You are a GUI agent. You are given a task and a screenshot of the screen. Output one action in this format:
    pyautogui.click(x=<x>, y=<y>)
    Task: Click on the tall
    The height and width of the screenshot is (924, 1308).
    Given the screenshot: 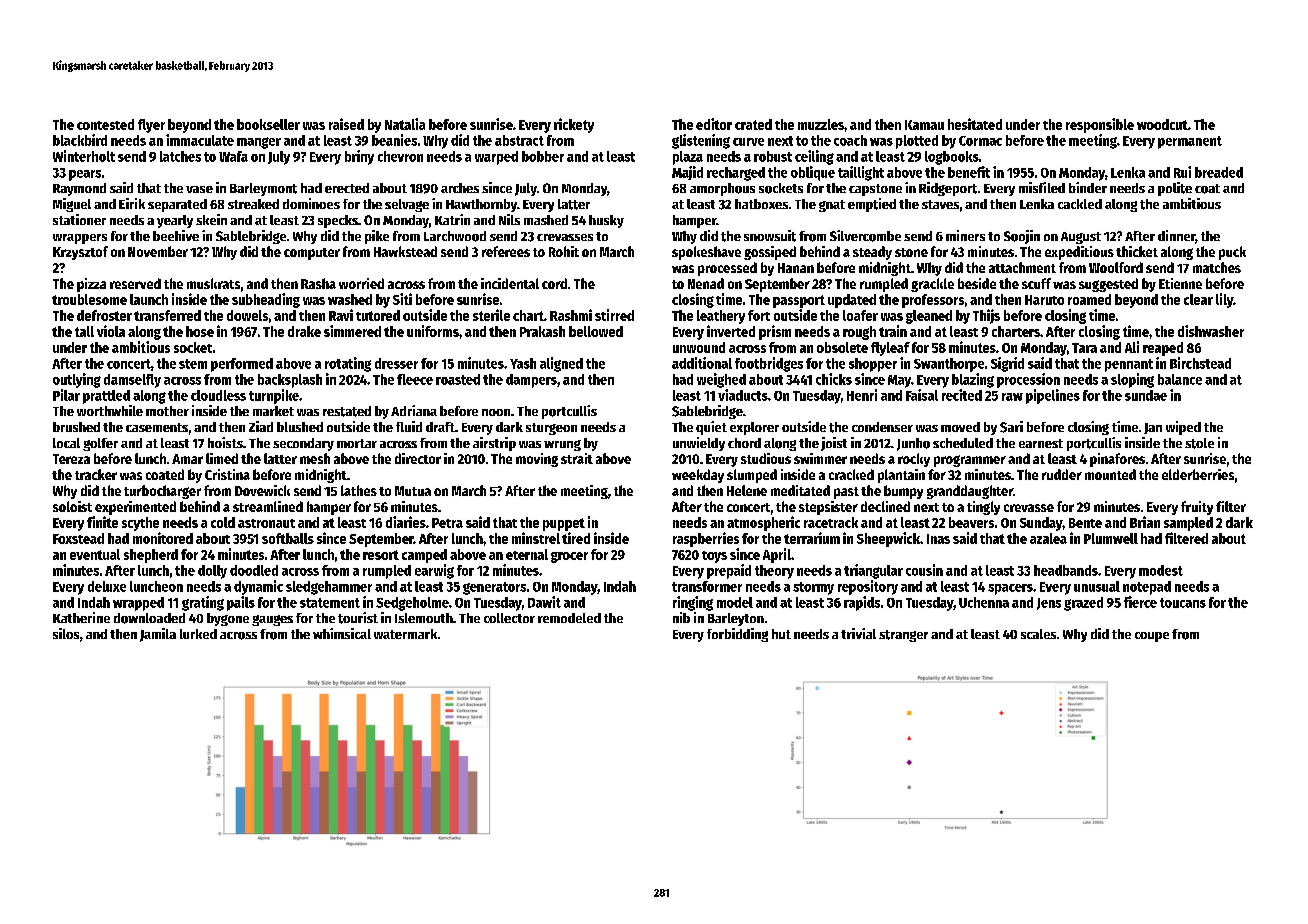 What is the action you would take?
    pyautogui.click(x=84, y=331)
